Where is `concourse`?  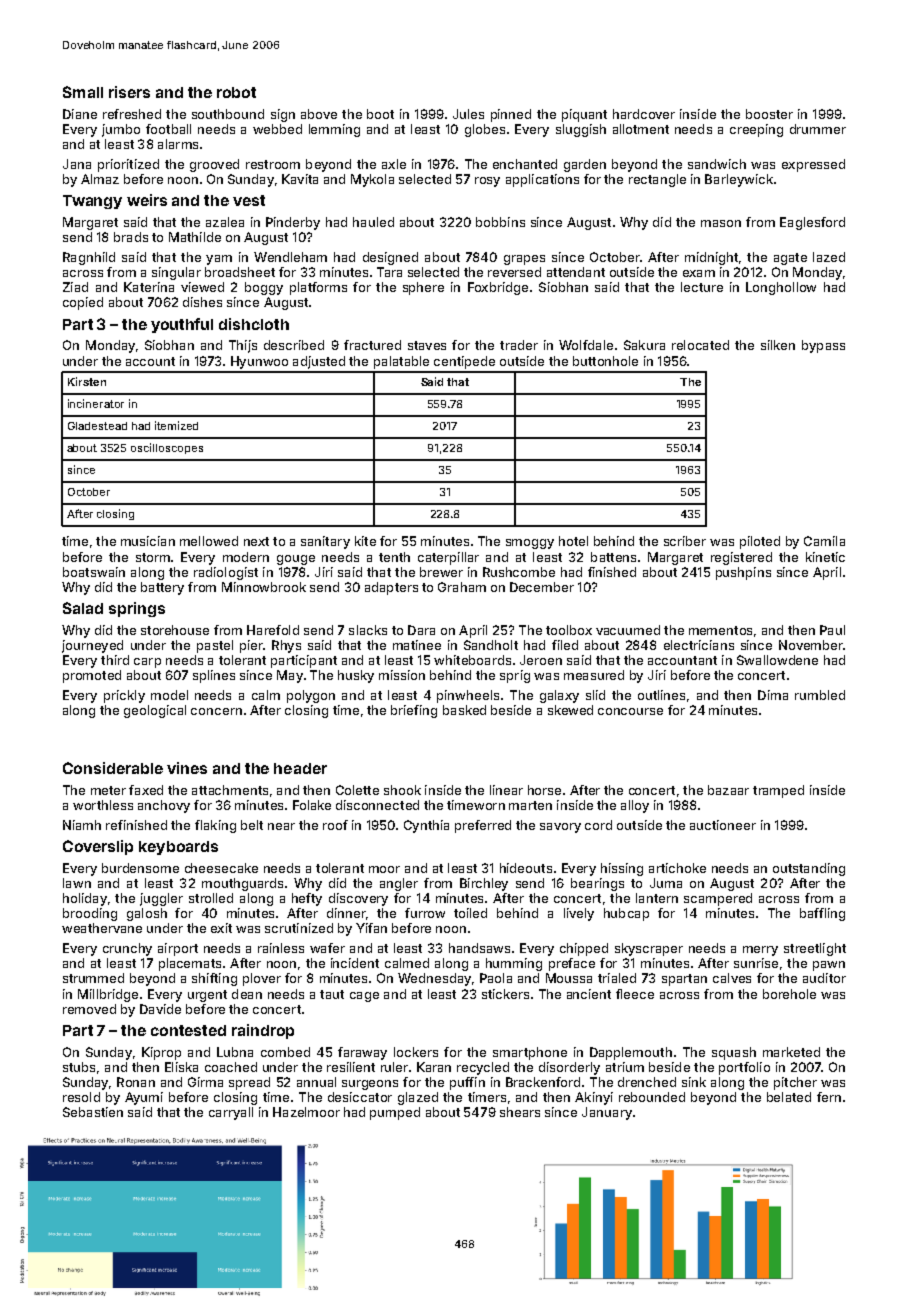 concourse is located at coordinates (630, 711).
